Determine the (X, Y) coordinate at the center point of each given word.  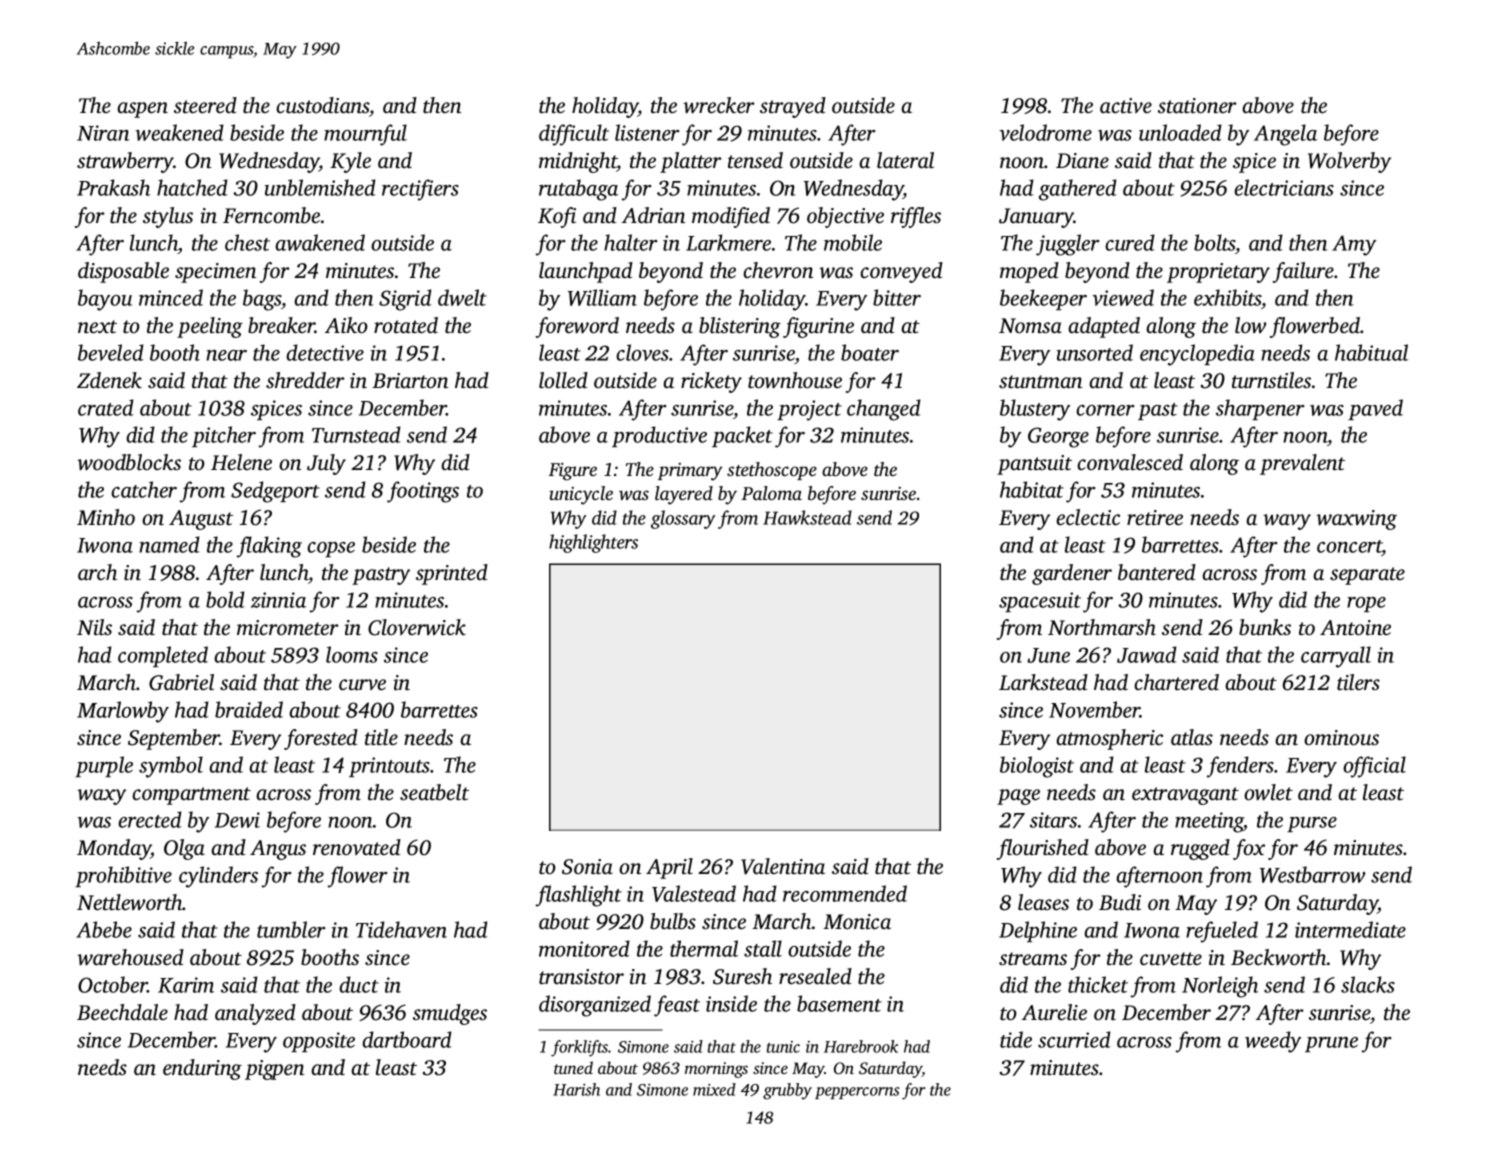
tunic (783, 1047)
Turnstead (356, 434)
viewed (1123, 297)
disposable (123, 272)
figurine (818, 327)
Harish (576, 1089)
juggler (1068, 245)
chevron (778, 270)
